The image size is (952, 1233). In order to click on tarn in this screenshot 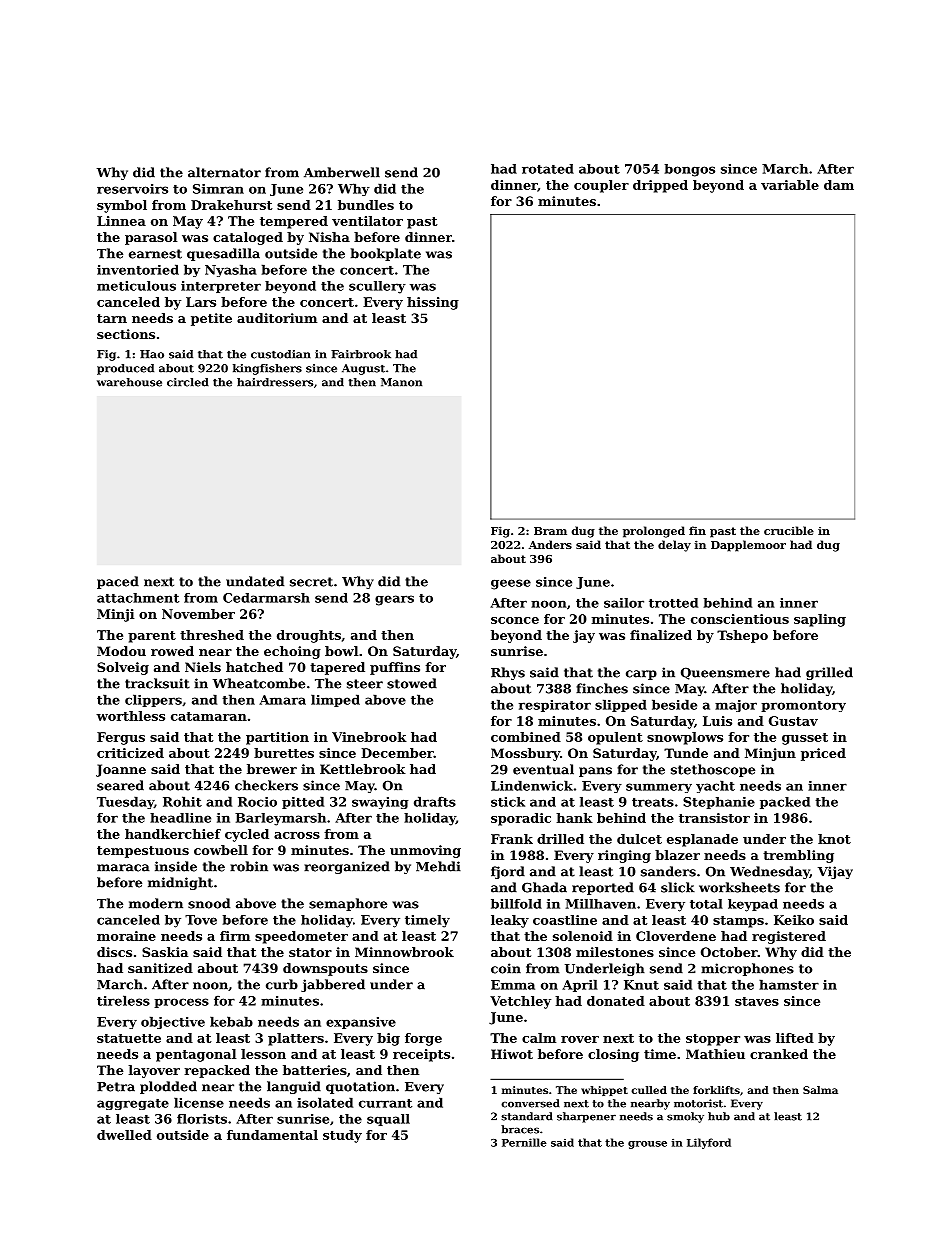, I will do `click(112, 318)`.
